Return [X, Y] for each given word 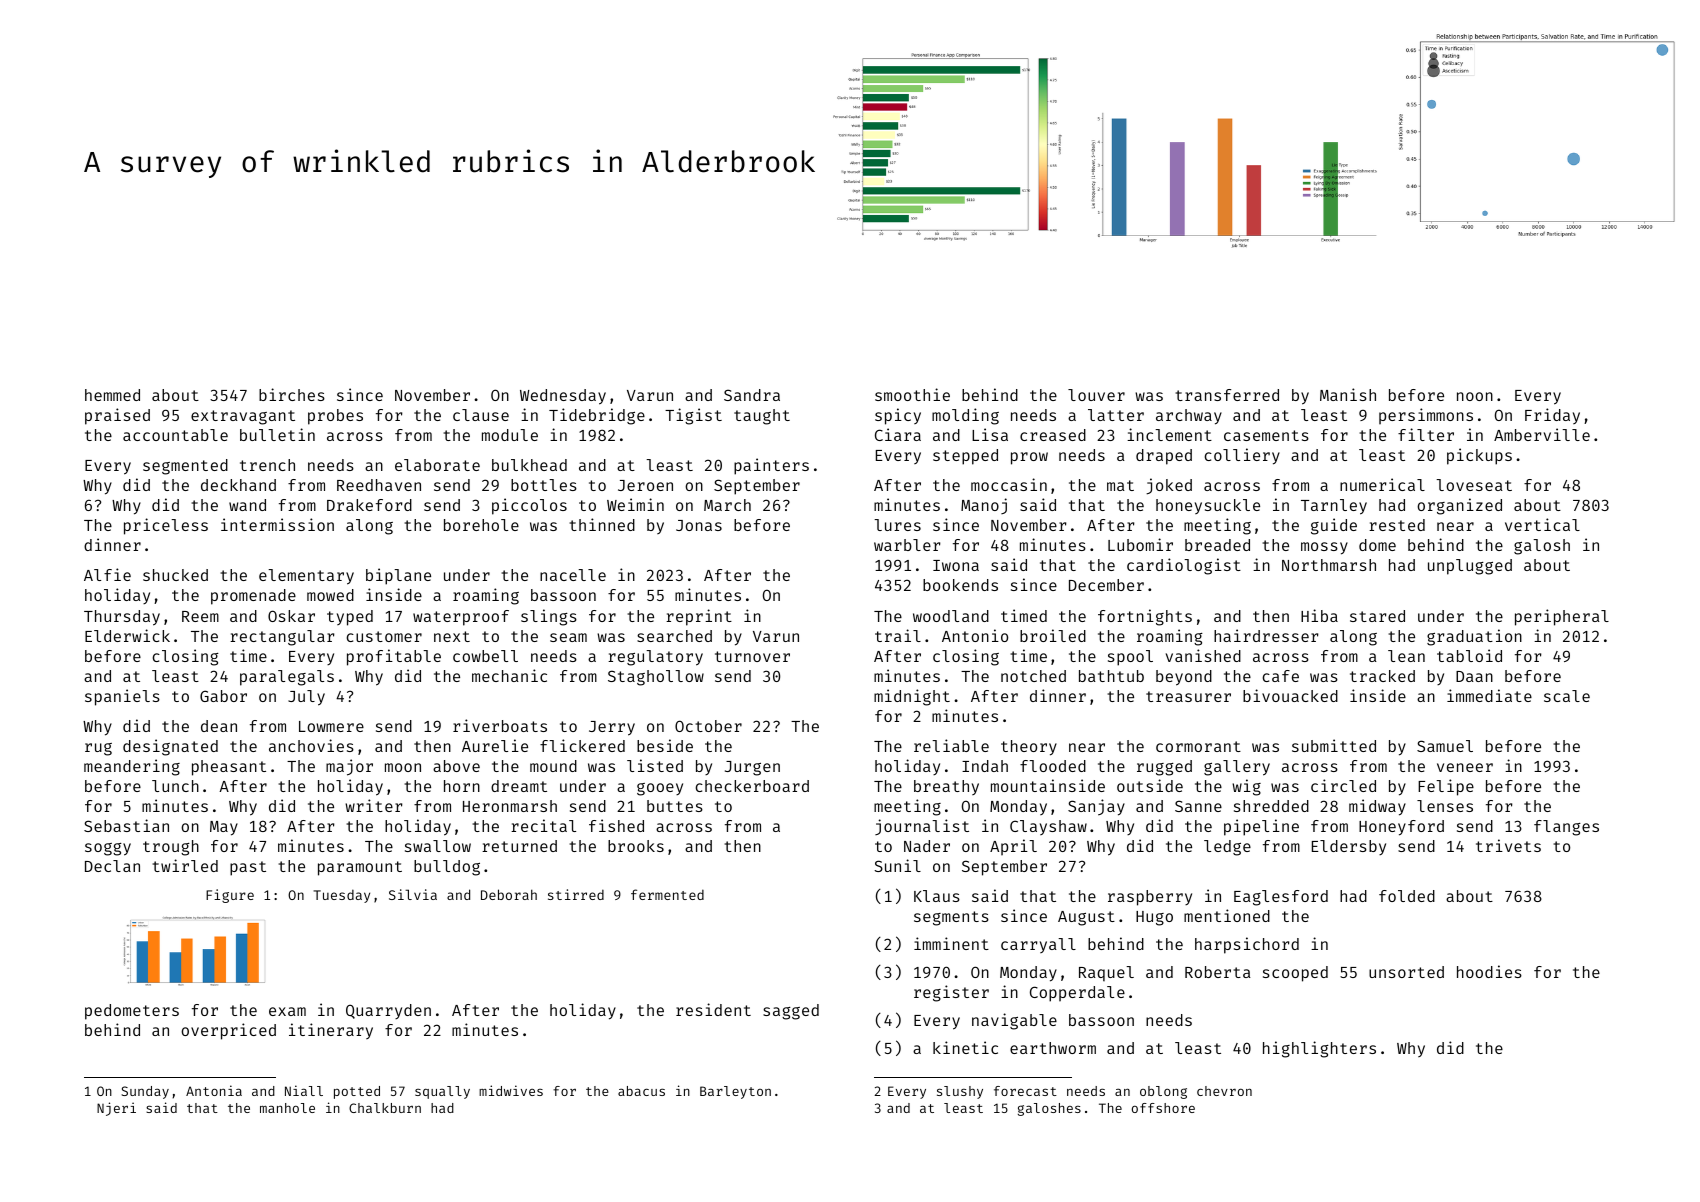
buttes [675, 806]
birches [292, 394]
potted [357, 1092]
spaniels [122, 697]
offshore [1163, 1108]
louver [1096, 395]
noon [1475, 396]
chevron [1224, 1091]
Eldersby [1349, 847]
